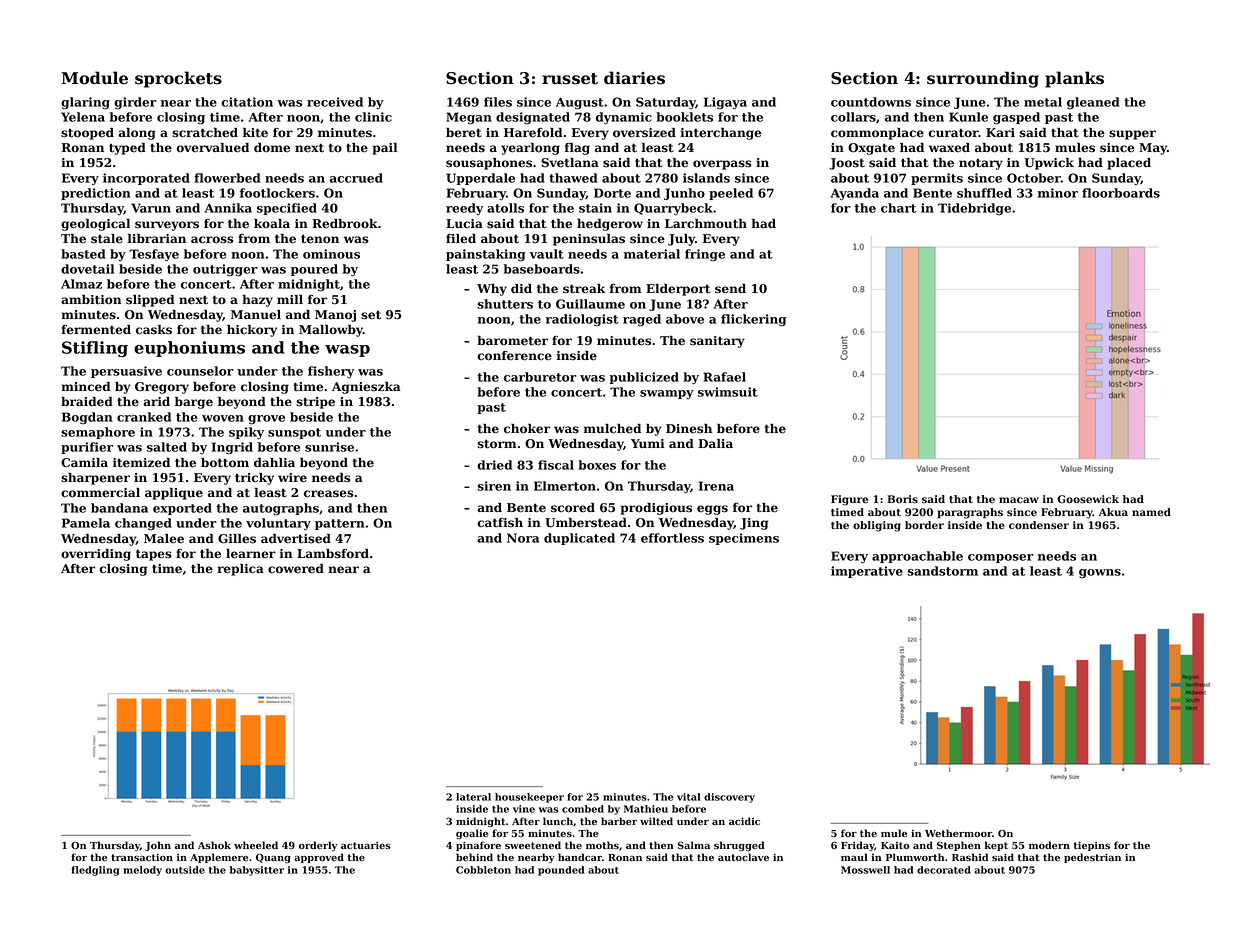  What do you see at coordinates (512, 341) in the screenshot?
I see `barometer` at bounding box center [512, 341].
